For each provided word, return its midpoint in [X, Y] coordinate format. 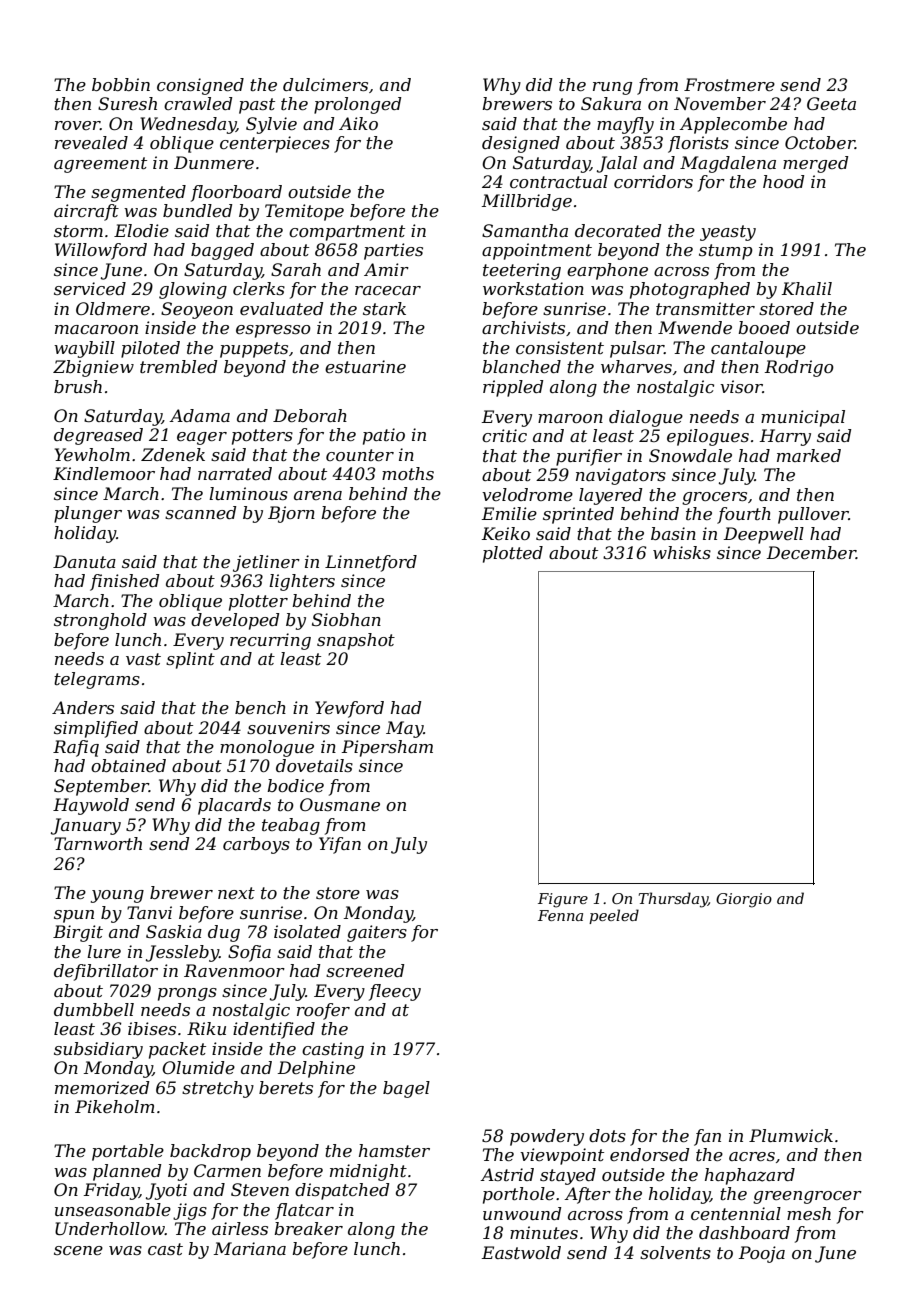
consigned [200, 86]
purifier [589, 457]
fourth [744, 515]
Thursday [673, 900]
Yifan [340, 845]
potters [262, 437]
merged [815, 164]
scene [78, 1250]
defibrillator [106, 972]
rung [612, 88]
